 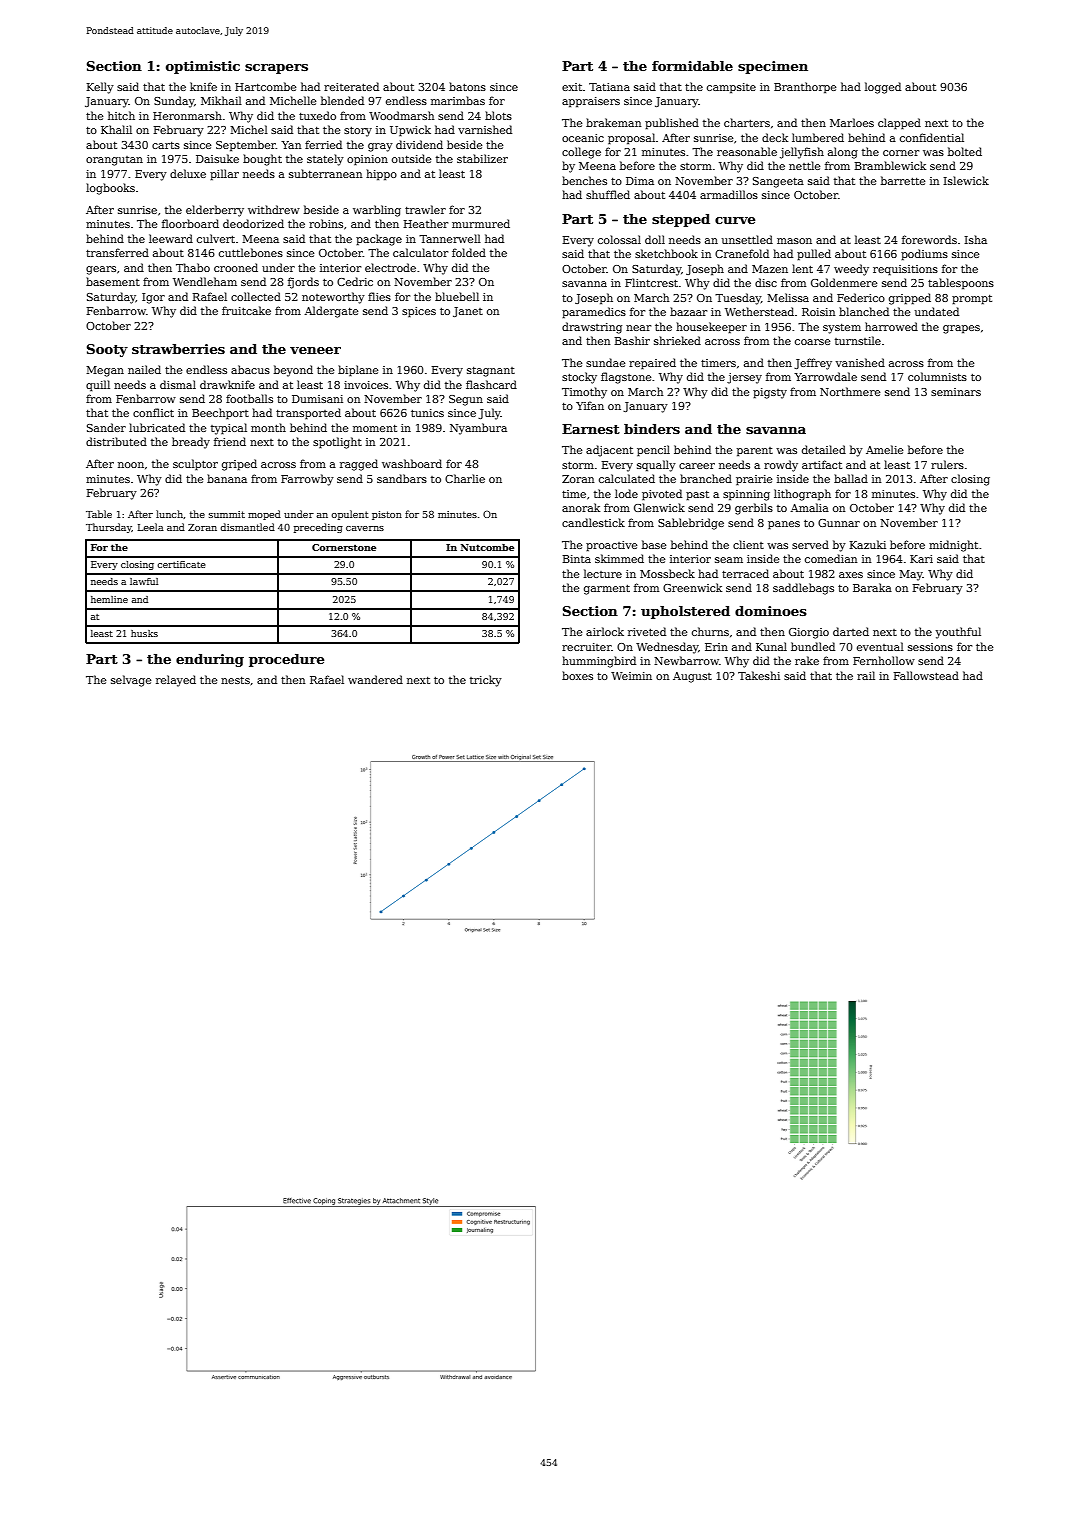 I want to click on warbling, so click(x=377, y=211).
